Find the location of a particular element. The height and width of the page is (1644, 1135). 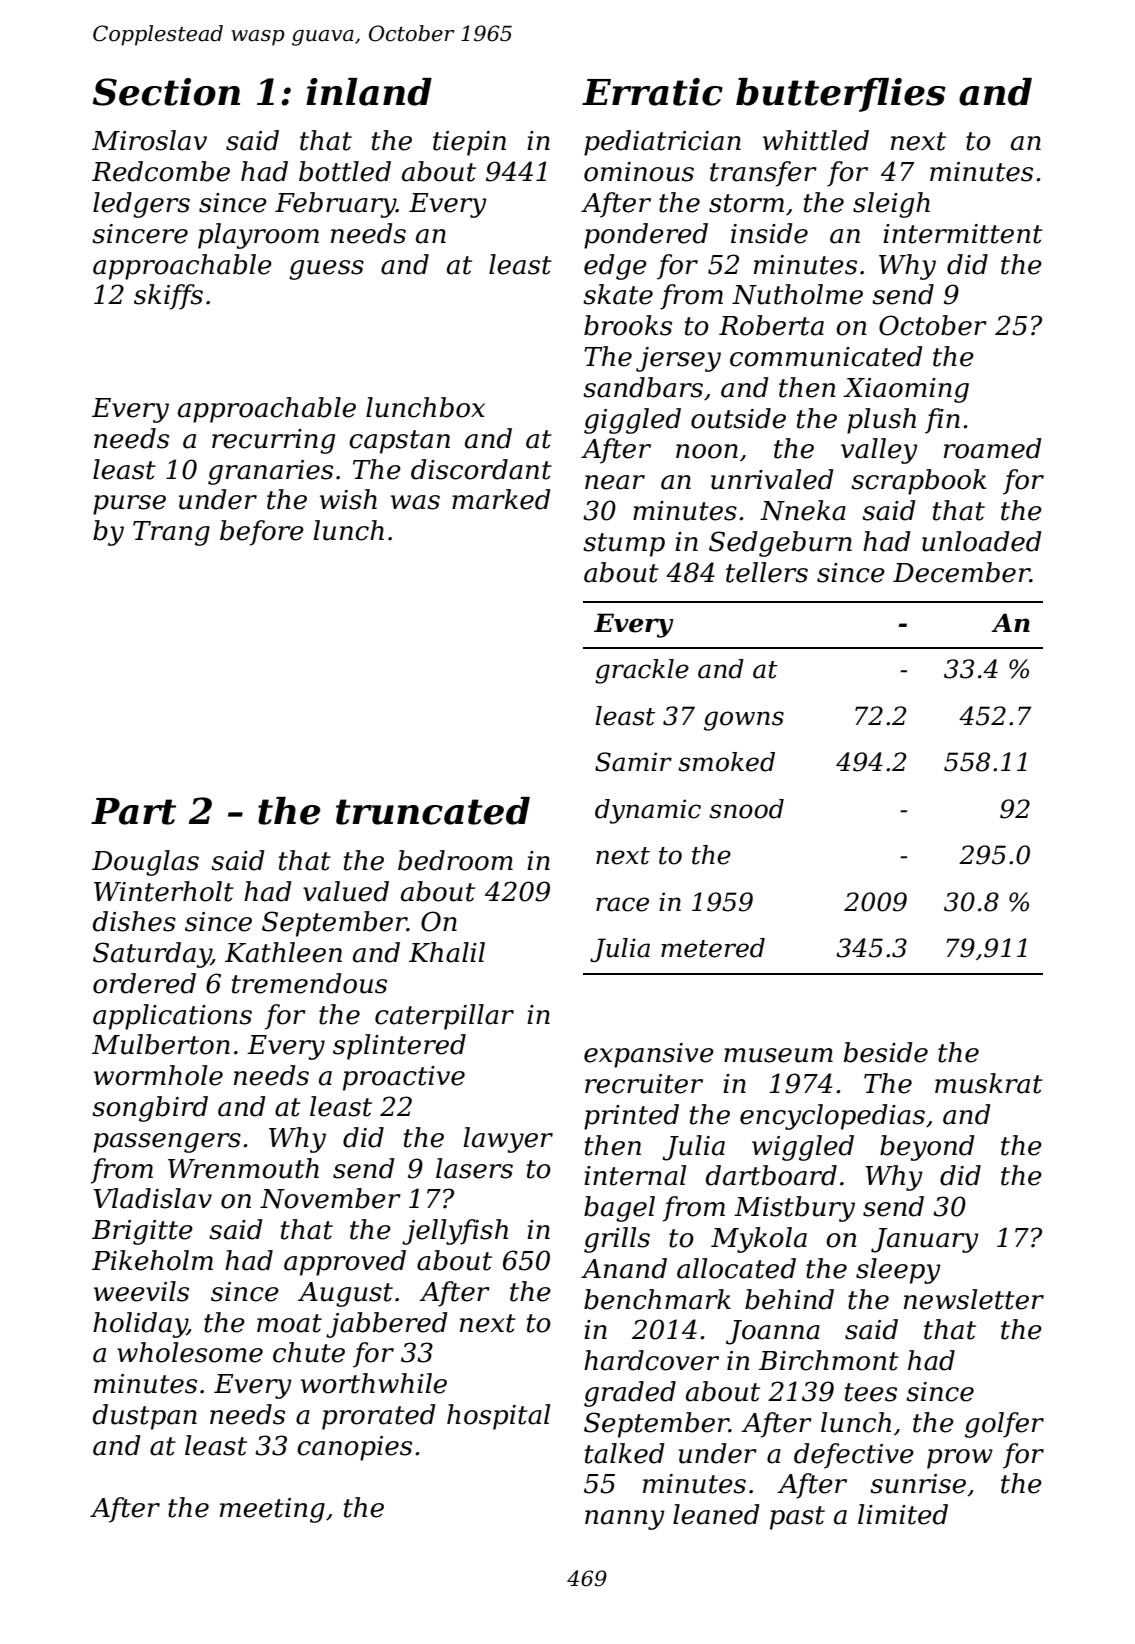

December is located at coordinates (961, 572).
